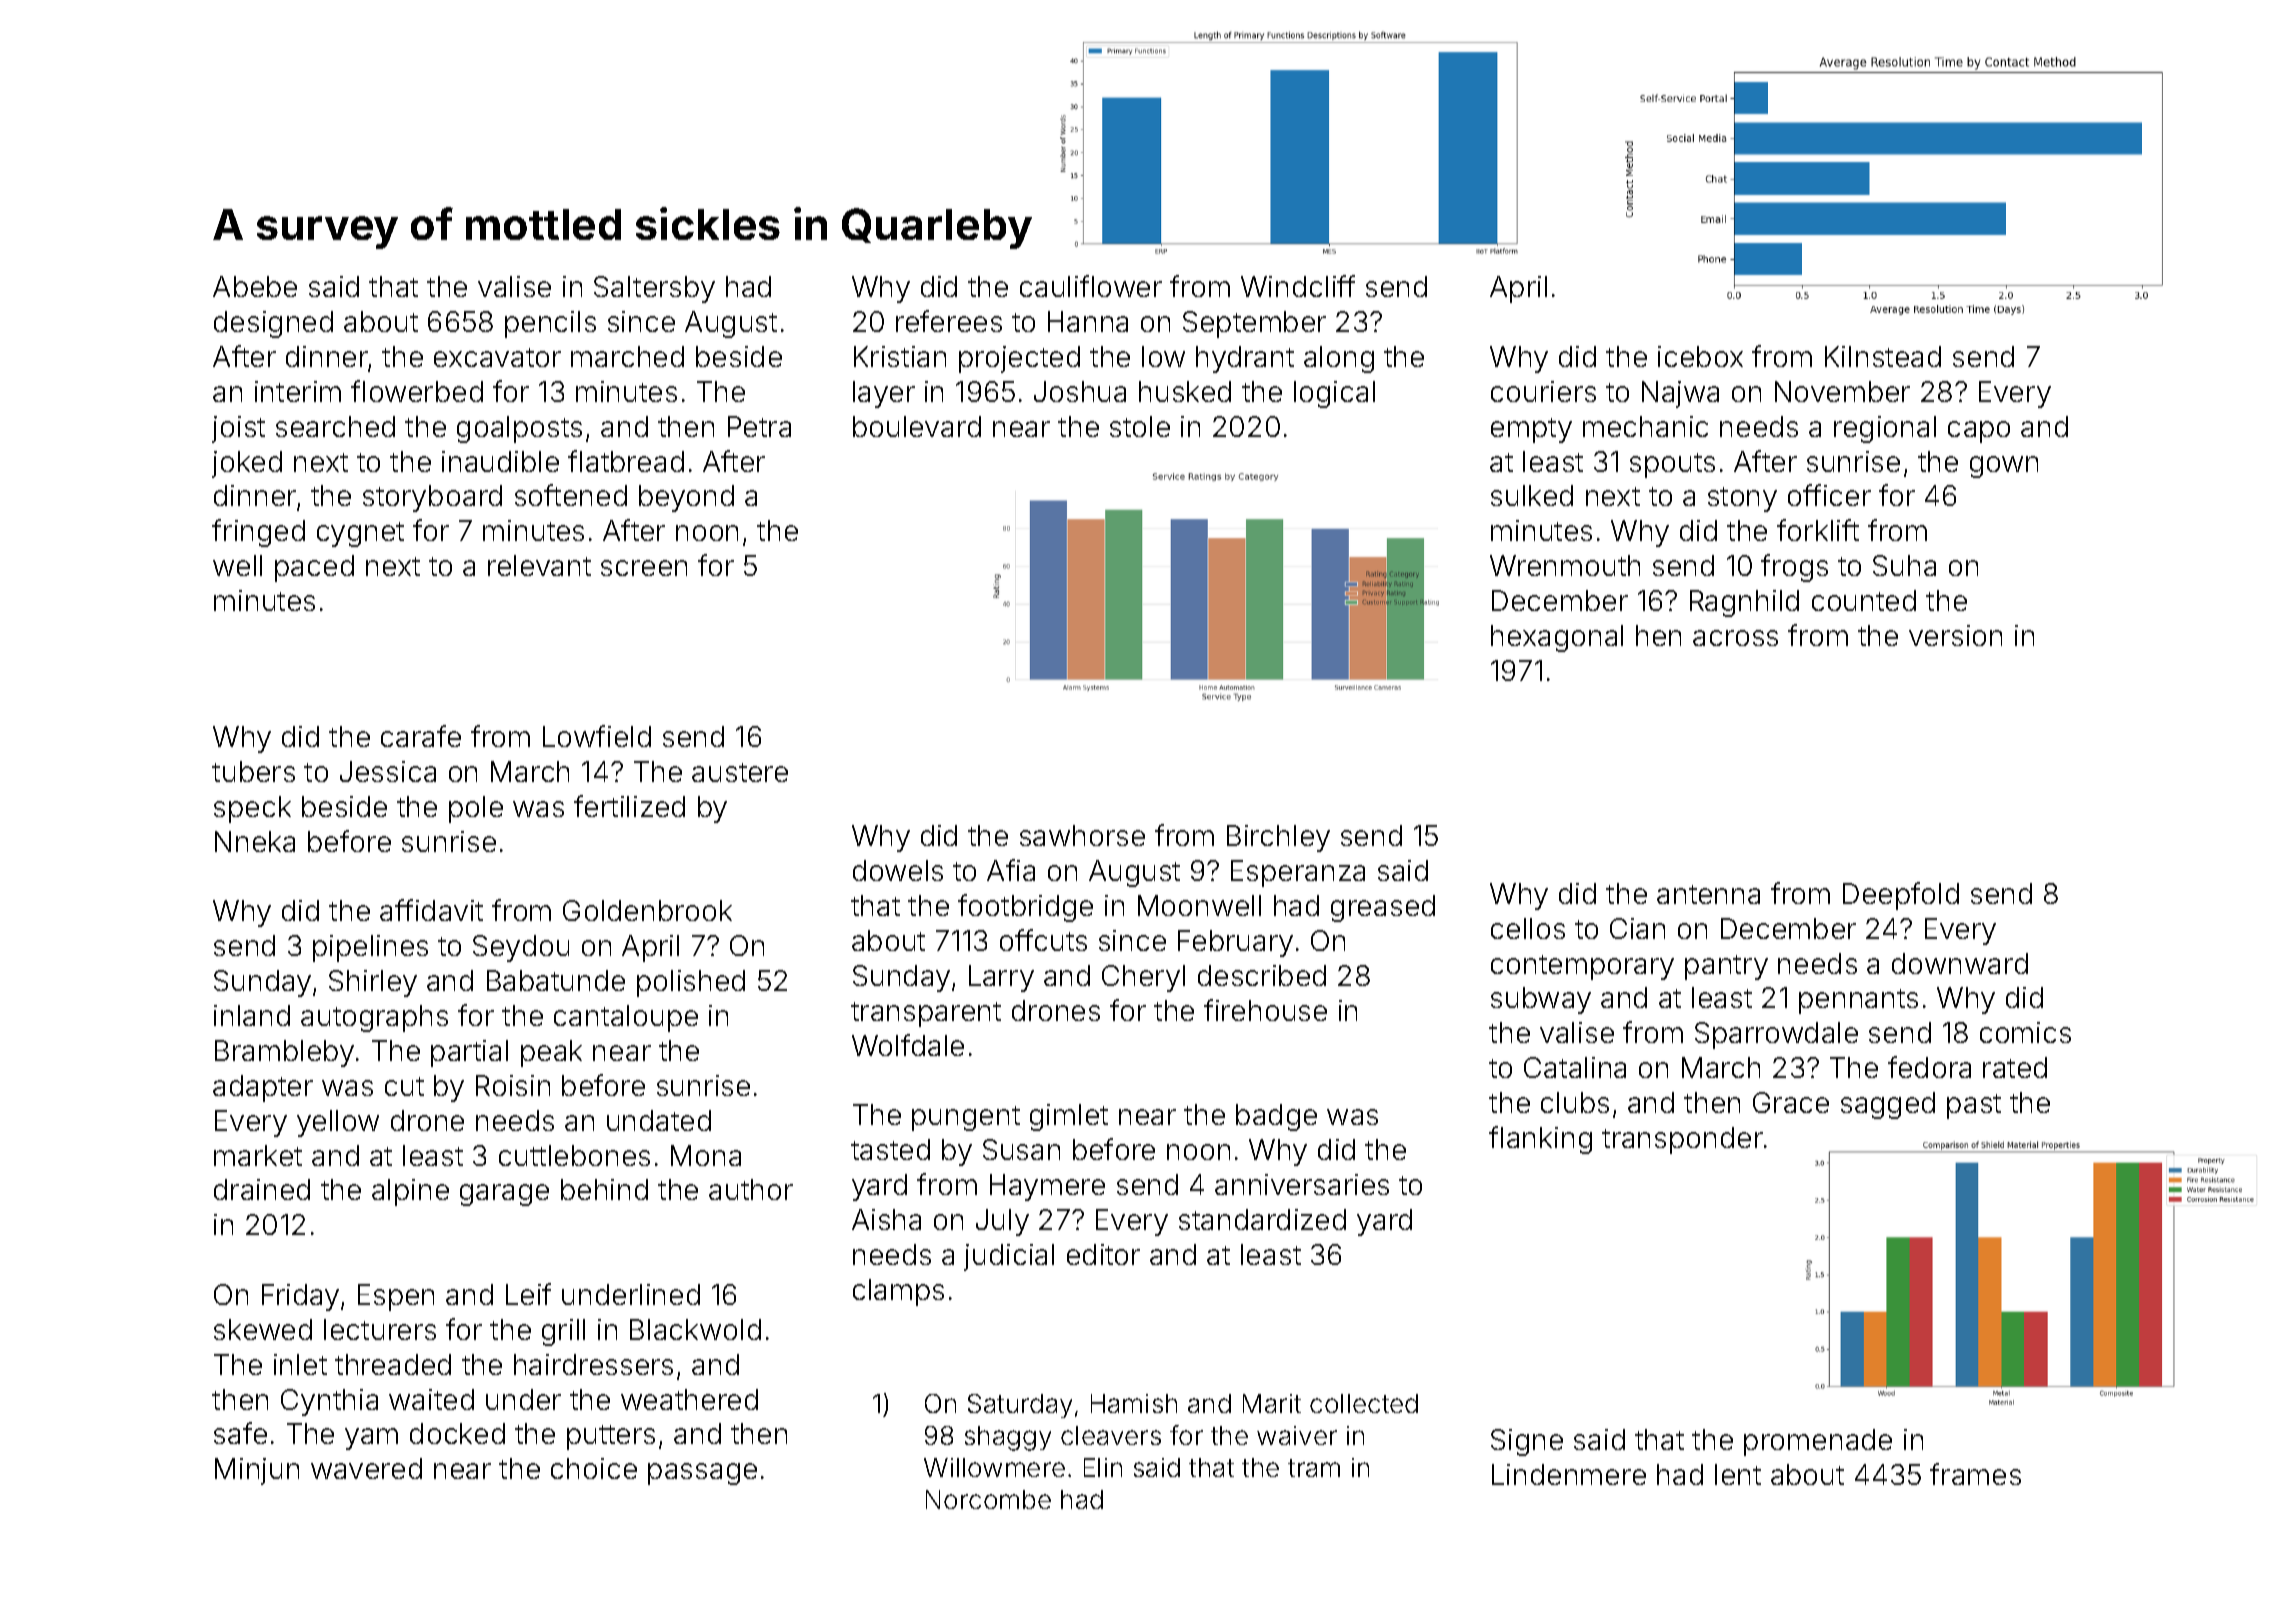  Describe the element at coordinates (1140, 426) in the screenshot. I see `stole` at that location.
